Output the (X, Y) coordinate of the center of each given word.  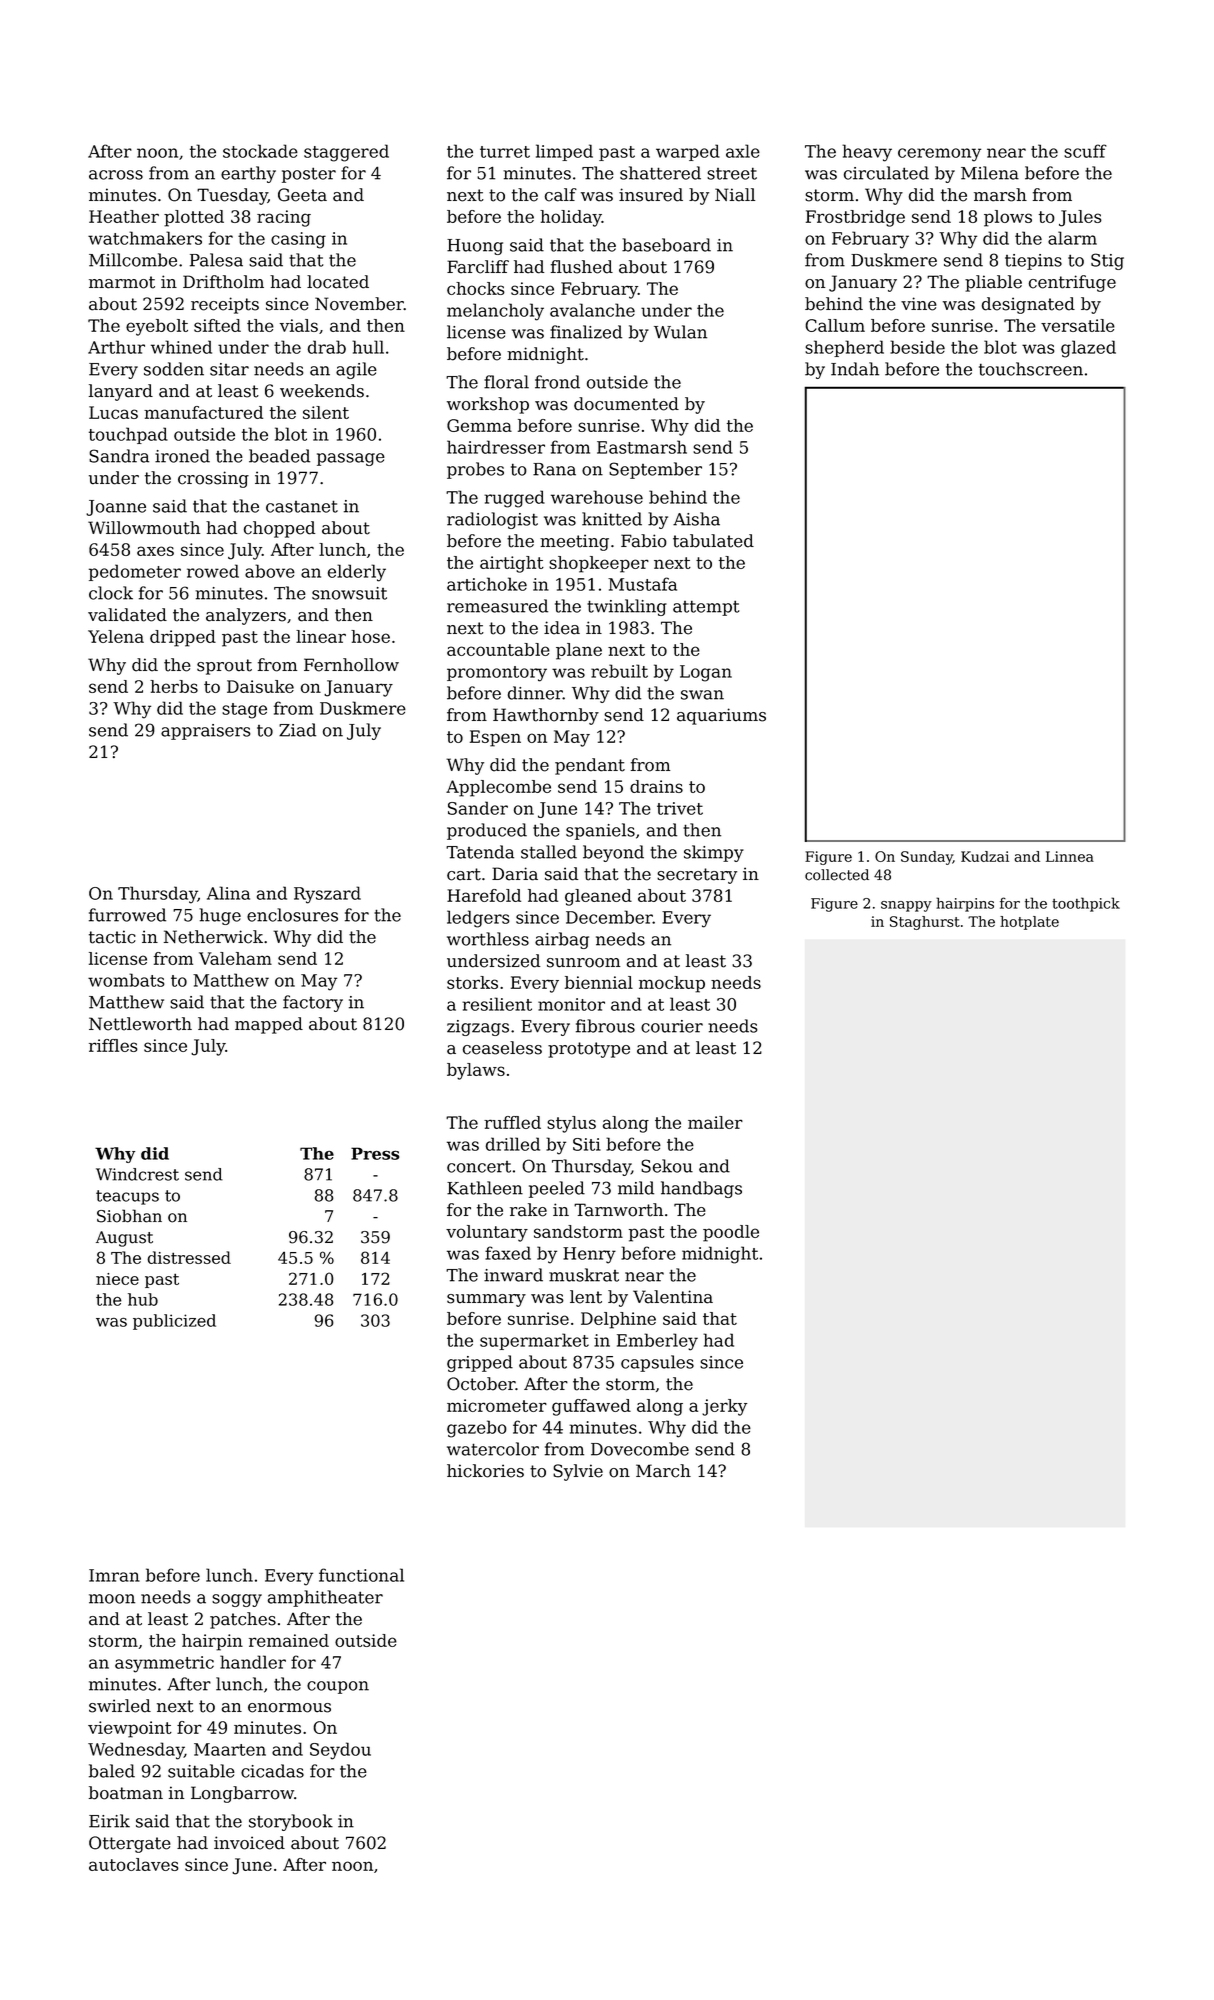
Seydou (340, 1751)
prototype (589, 1050)
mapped (269, 1025)
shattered (660, 173)
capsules (657, 1363)
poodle (731, 1233)
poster (309, 175)
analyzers (246, 616)
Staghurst (925, 923)
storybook (291, 1822)
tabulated (713, 541)
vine (919, 304)
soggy (237, 1600)
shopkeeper (599, 564)
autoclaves (134, 1864)
